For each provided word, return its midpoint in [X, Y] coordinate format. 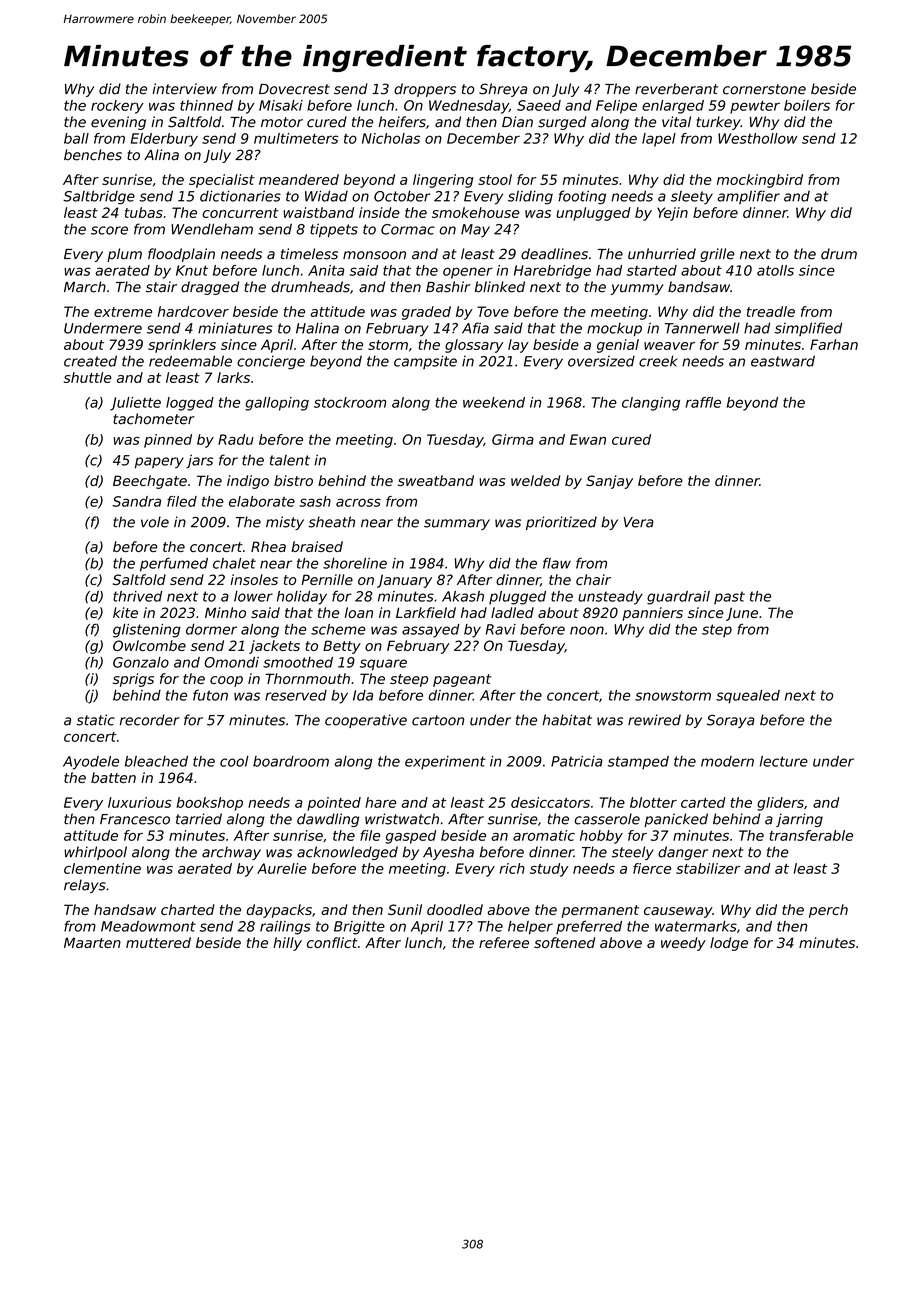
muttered [158, 942]
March [85, 287]
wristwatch [402, 819]
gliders [780, 804]
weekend [494, 402]
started [652, 270]
